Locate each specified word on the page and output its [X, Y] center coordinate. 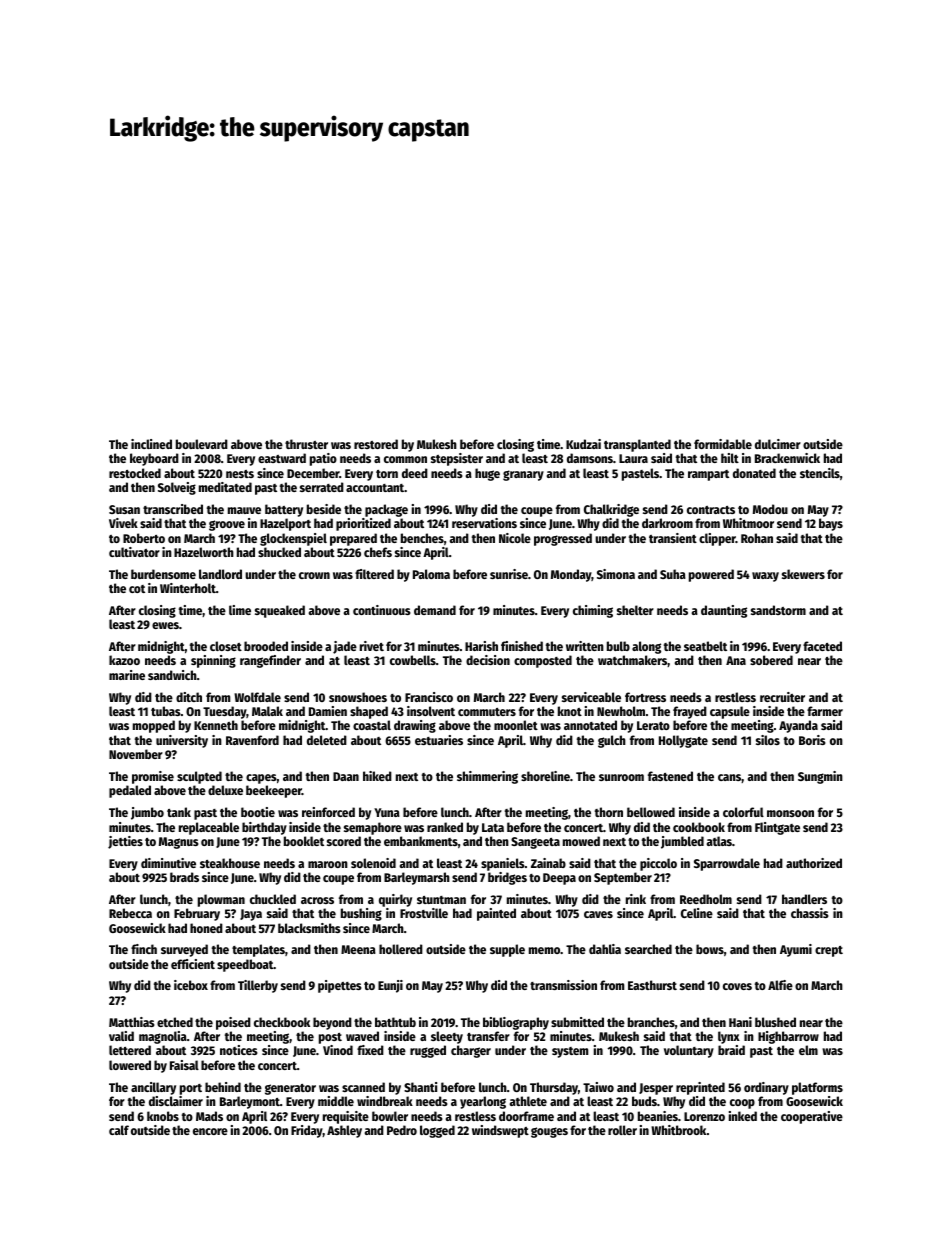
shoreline [545, 776]
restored [376, 444]
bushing [361, 914]
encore [210, 1131]
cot [137, 589]
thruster [306, 444]
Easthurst [652, 985]
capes [261, 779]
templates [258, 950]
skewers [803, 574]
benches [422, 538]
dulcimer [778, 444]
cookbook [699, 827]
